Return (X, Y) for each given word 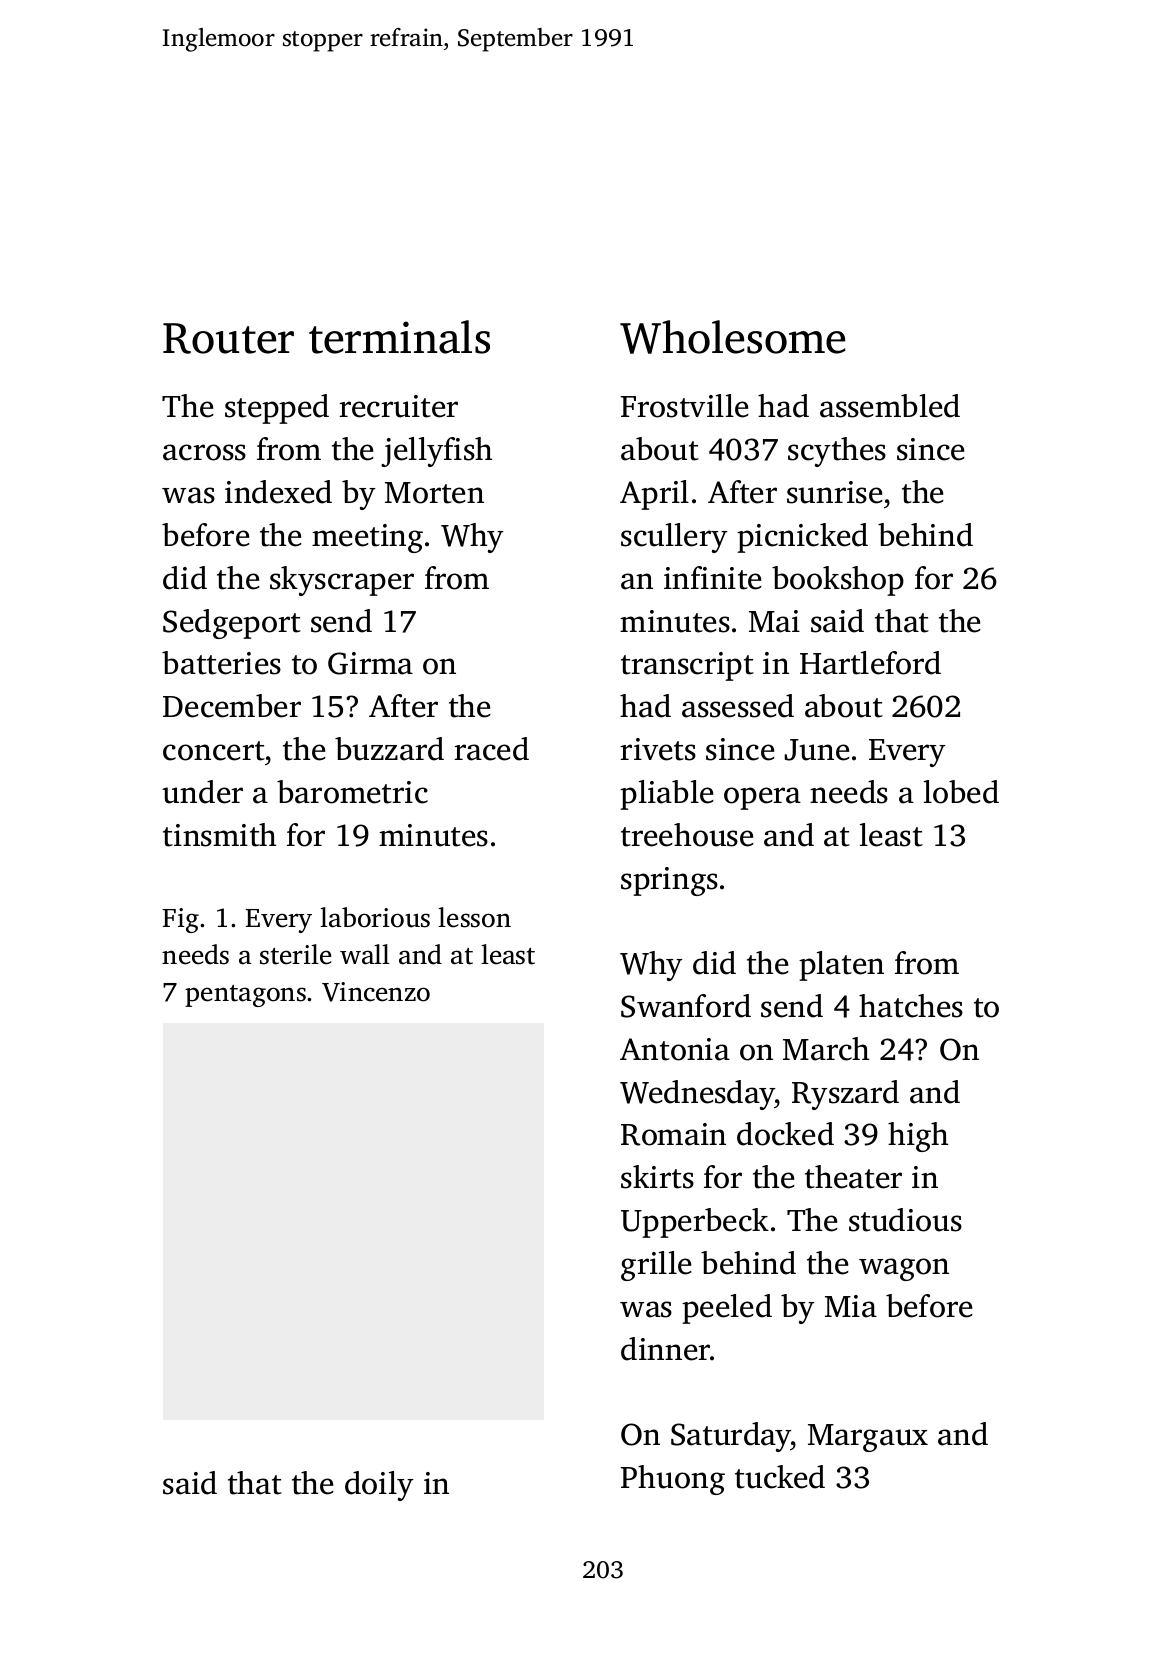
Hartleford (870, 663)
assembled (890, 406)
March (826, 1049)
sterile (296, 954)
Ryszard (845, 1095)
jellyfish (436, 452)
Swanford (686, 1006)
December (232, 706)
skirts (657, 1177)
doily (379, 1486)
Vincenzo (376, 992)
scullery (674, 538)
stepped (277, 409)
